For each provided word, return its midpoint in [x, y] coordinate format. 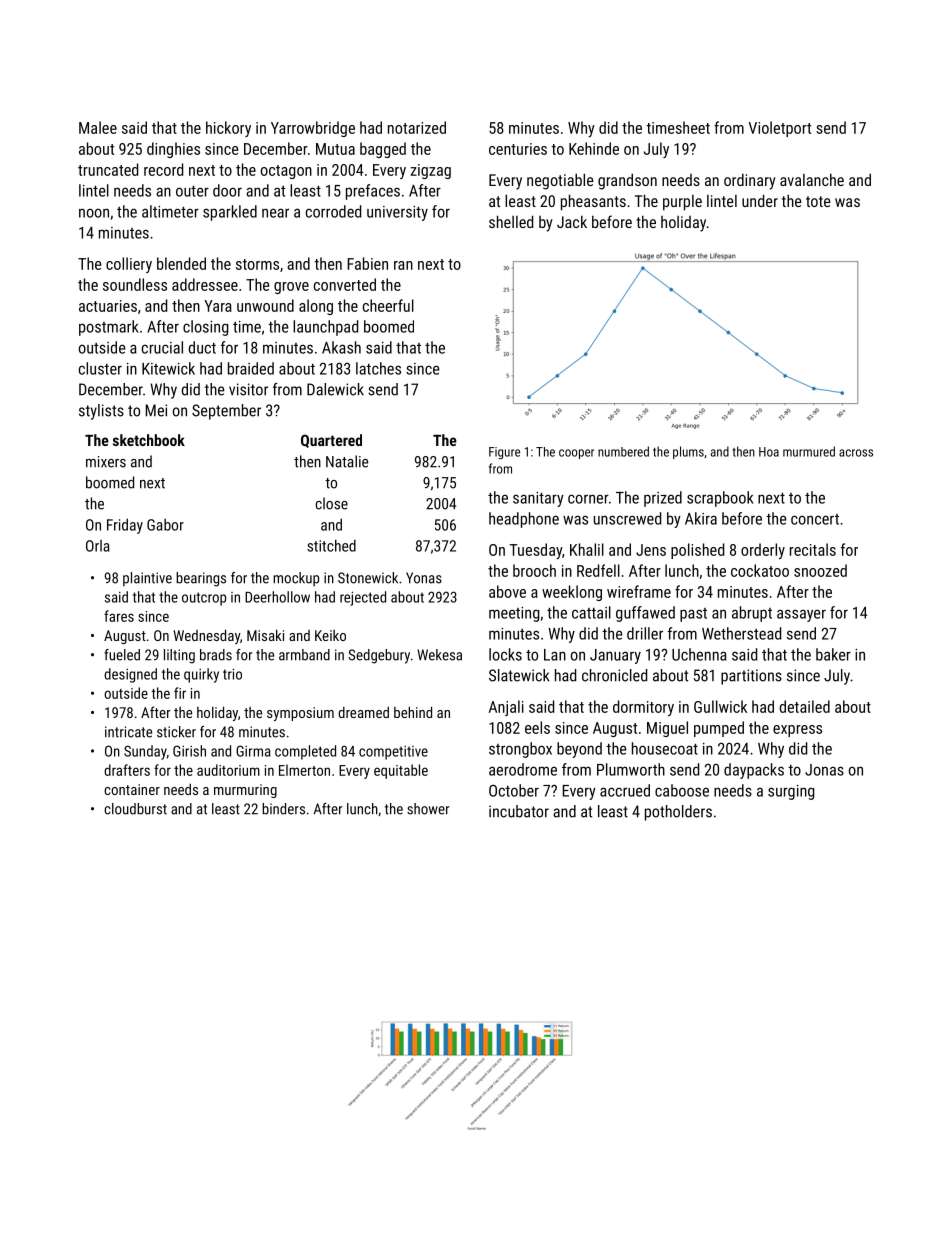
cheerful [388, 305]
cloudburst [135, 809]
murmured [809, 451]
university [397, 213]
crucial [162, 347]
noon [94, 213]
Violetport [780, 129]
